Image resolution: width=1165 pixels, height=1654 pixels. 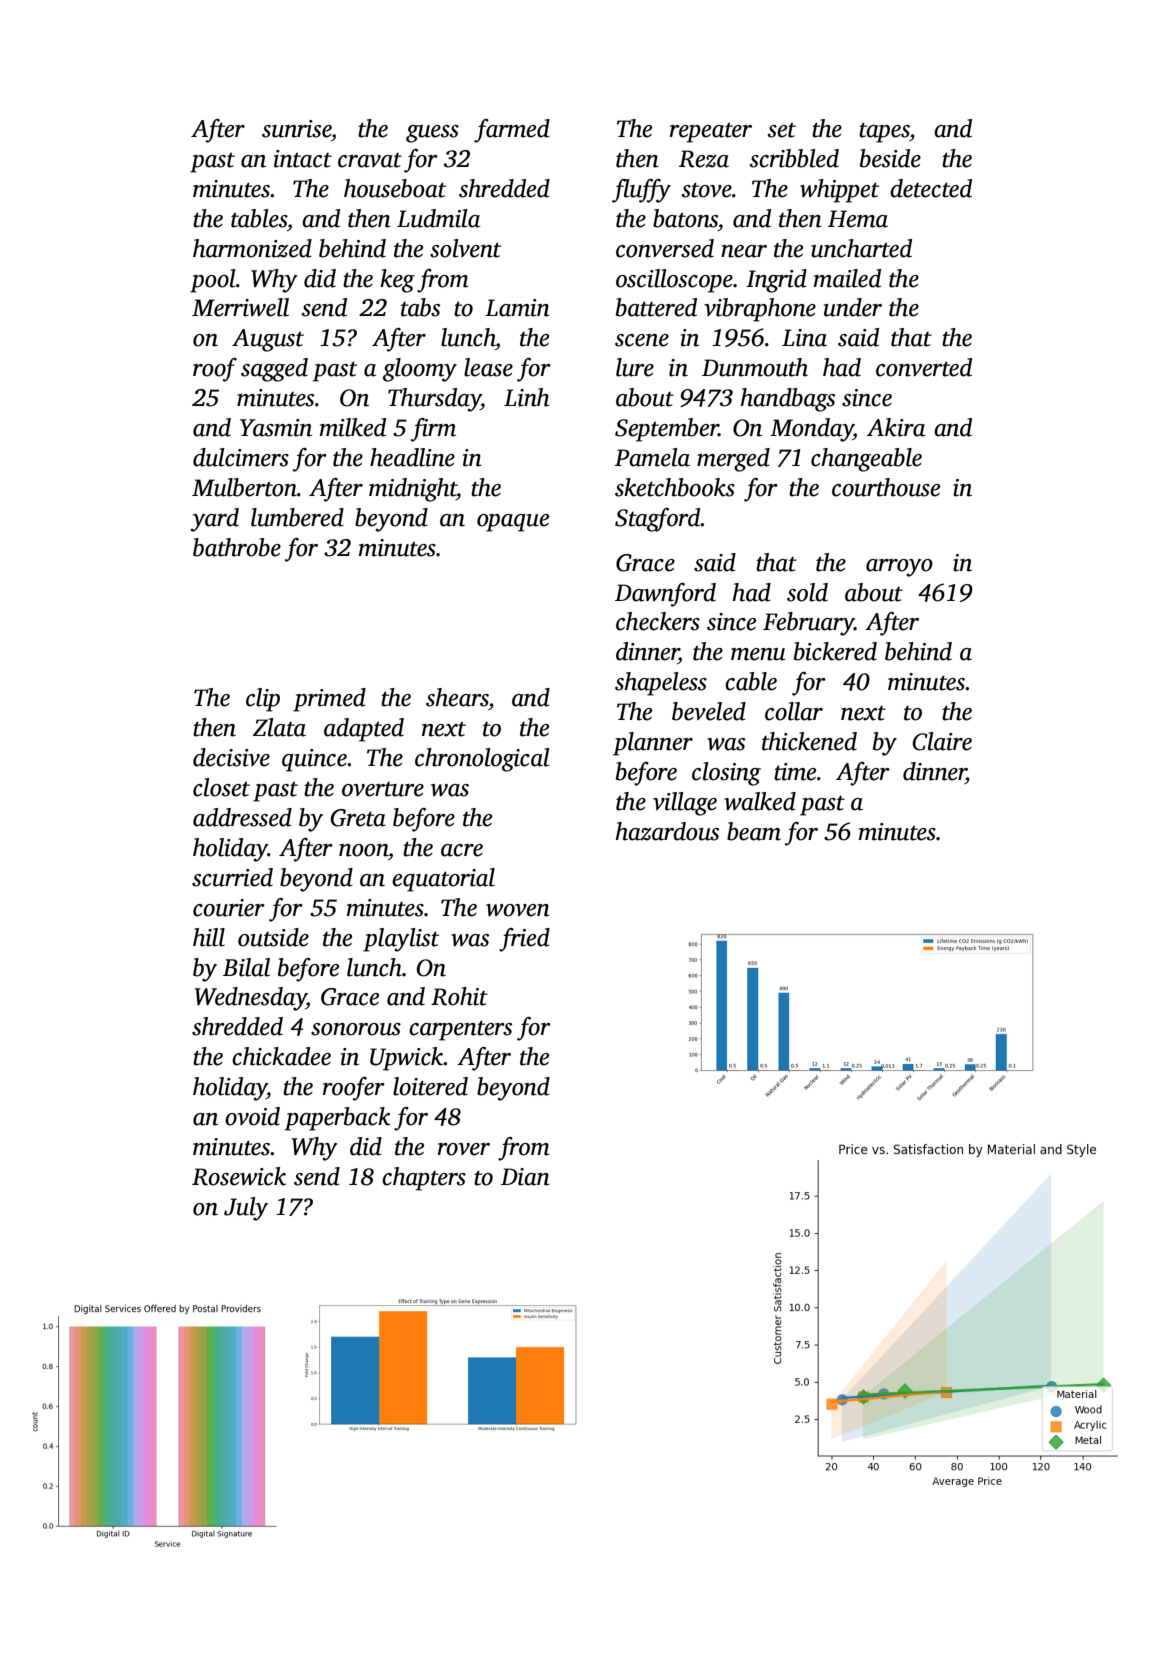 I want to click on Dian, so click(x=525, y=1177).
